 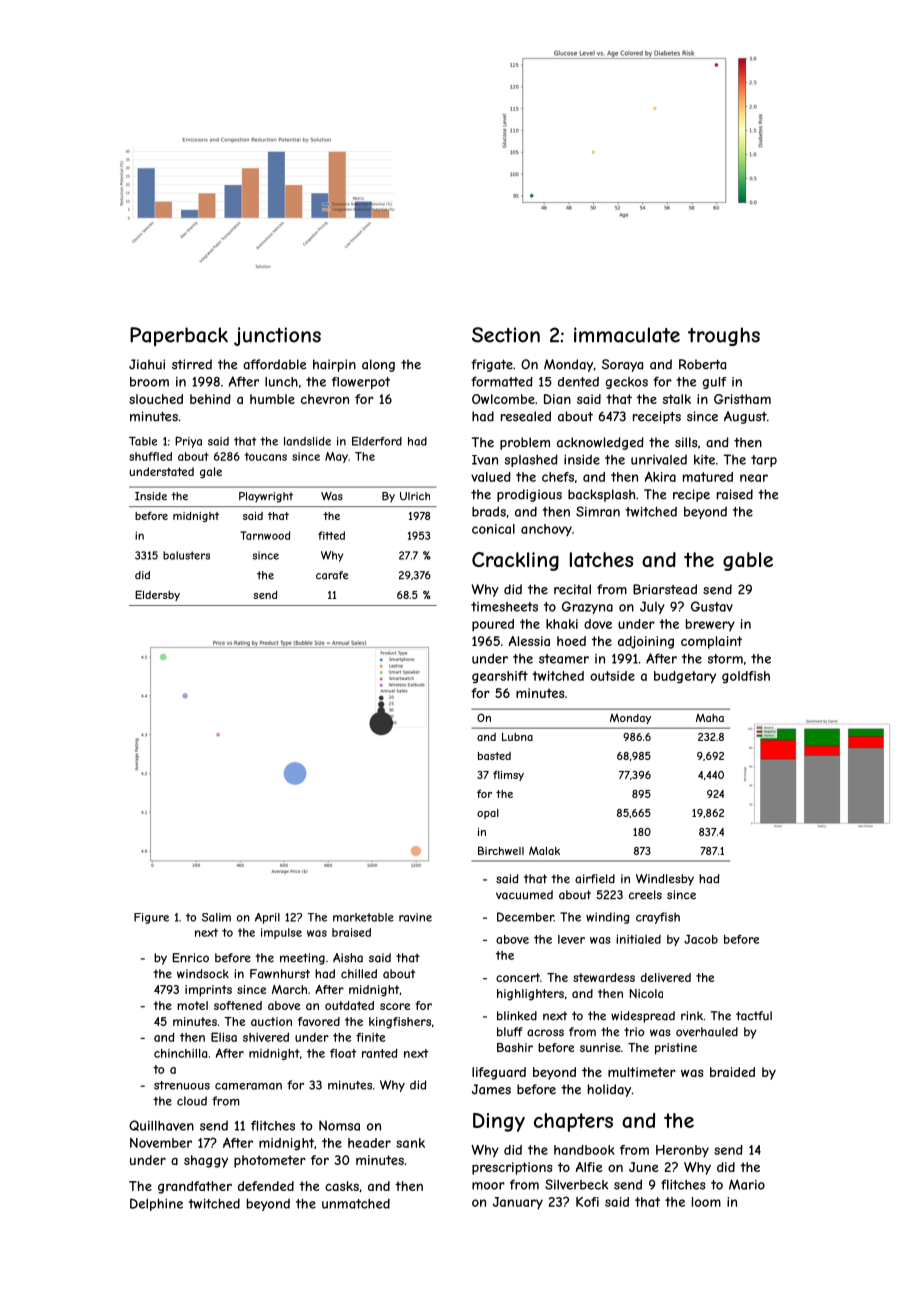 What do you see at coordinates (748, 561) in the screenshot?
I see `gable` at bounding box center [748, 561].
